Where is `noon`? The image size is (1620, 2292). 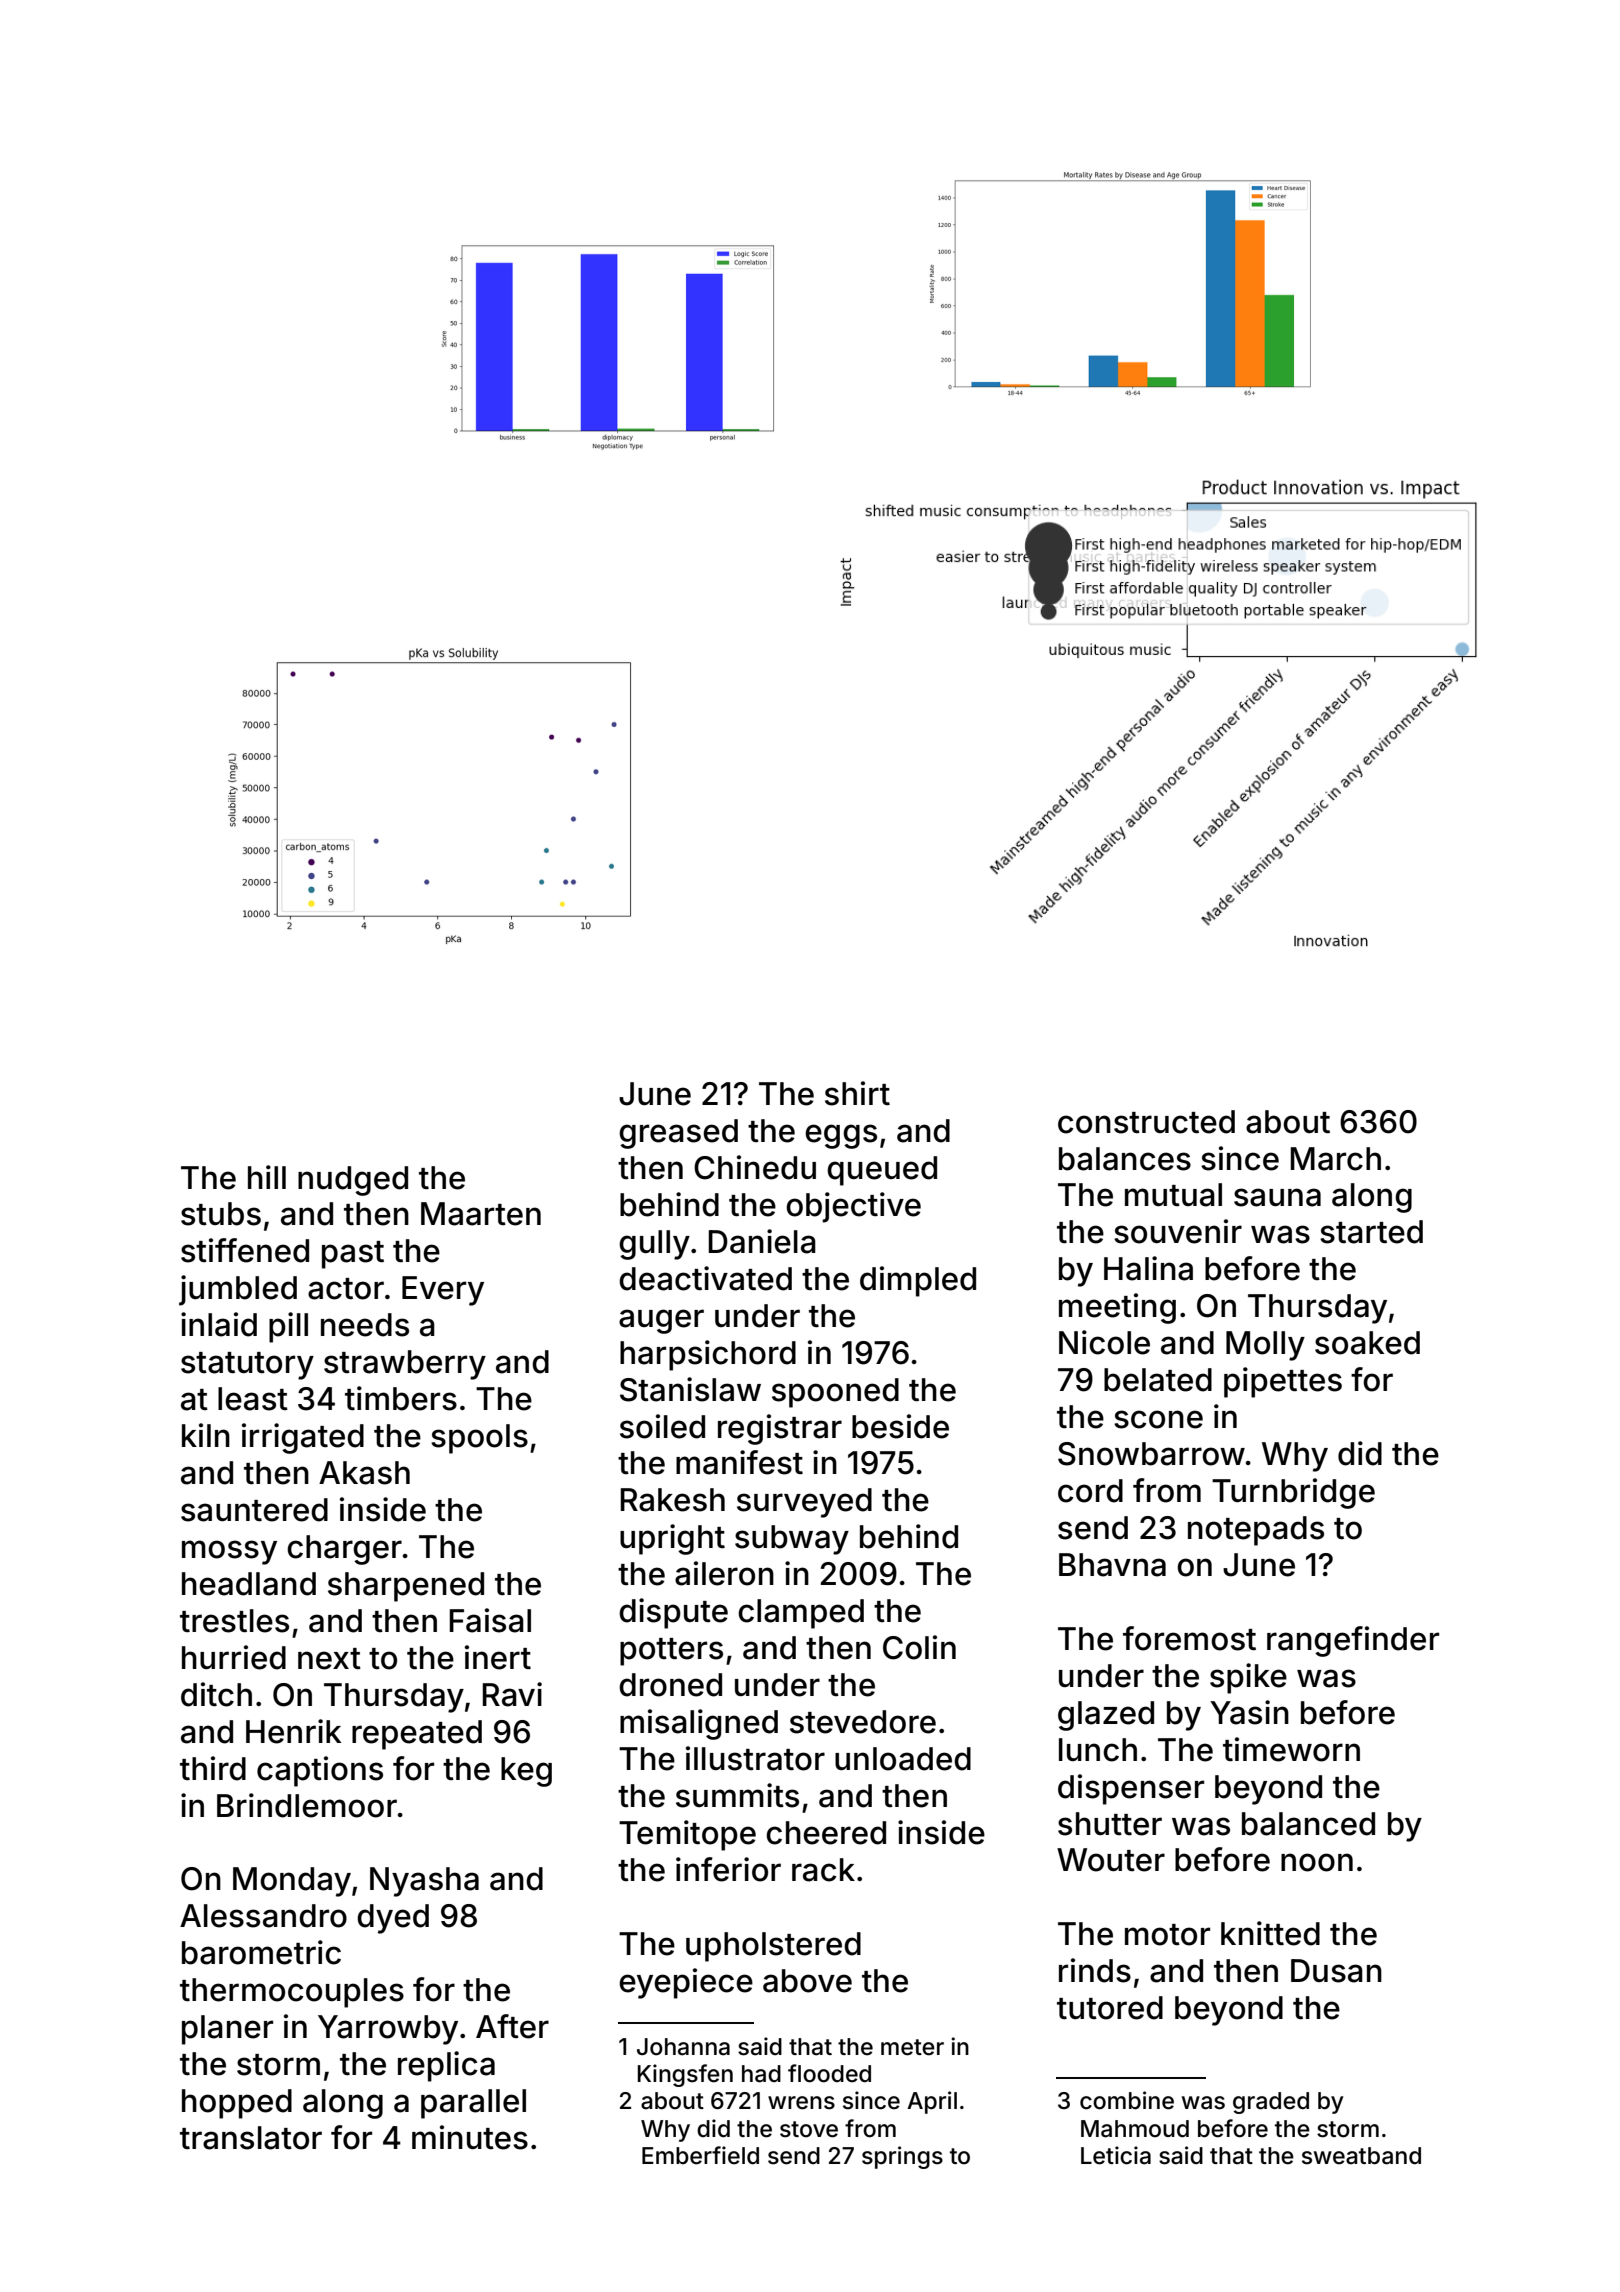
noon is located at coordinates (1317, 1862).
